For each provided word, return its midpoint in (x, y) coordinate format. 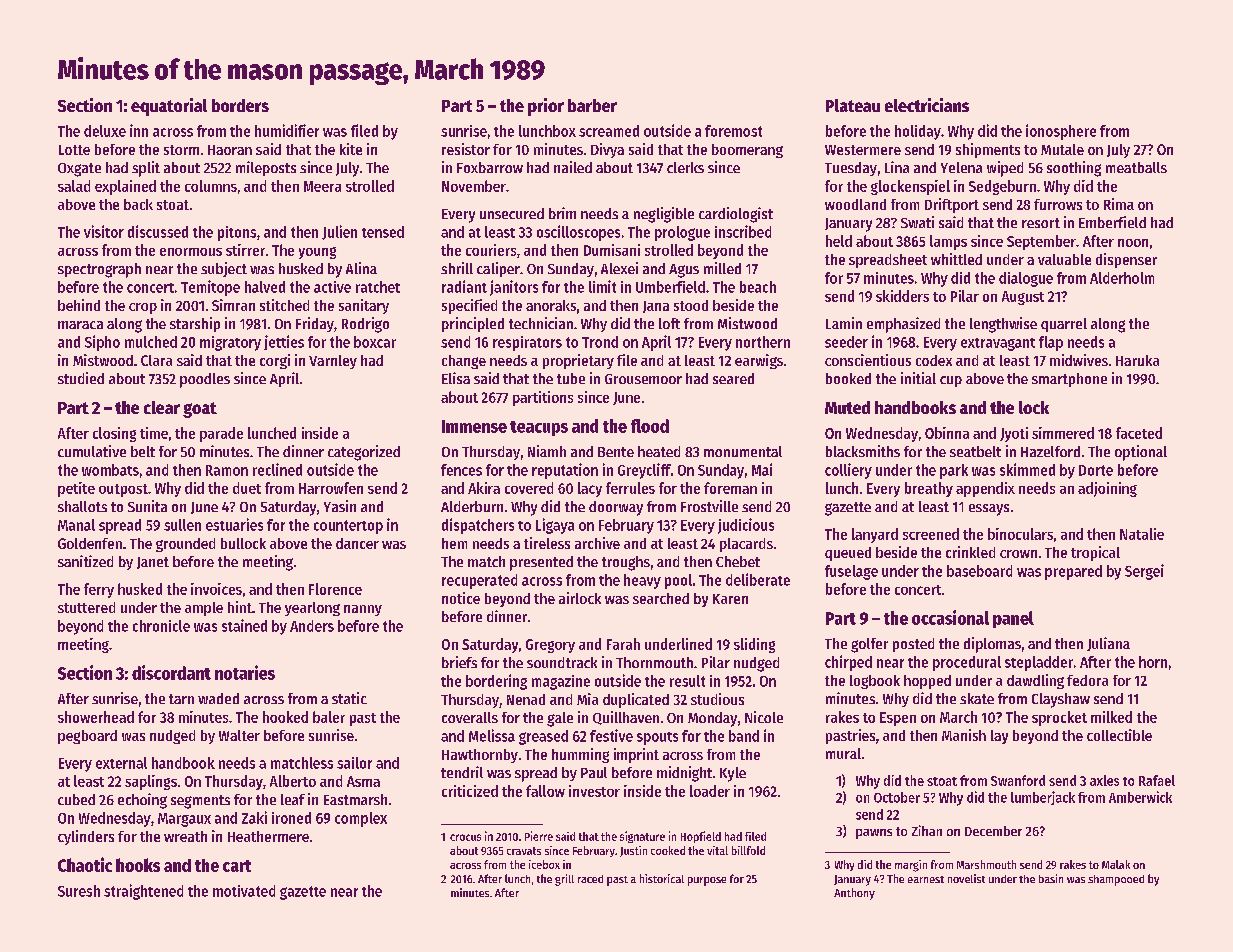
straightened (143, 892)
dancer (357, 543)
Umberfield (670, 287)
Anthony (854, 894)
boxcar (375, 342)
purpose (707, 881)
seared (733, 378)
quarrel (1064, 325)
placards (746, 545)
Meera (322, 186)
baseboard (979, 571)
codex (934, 360)
